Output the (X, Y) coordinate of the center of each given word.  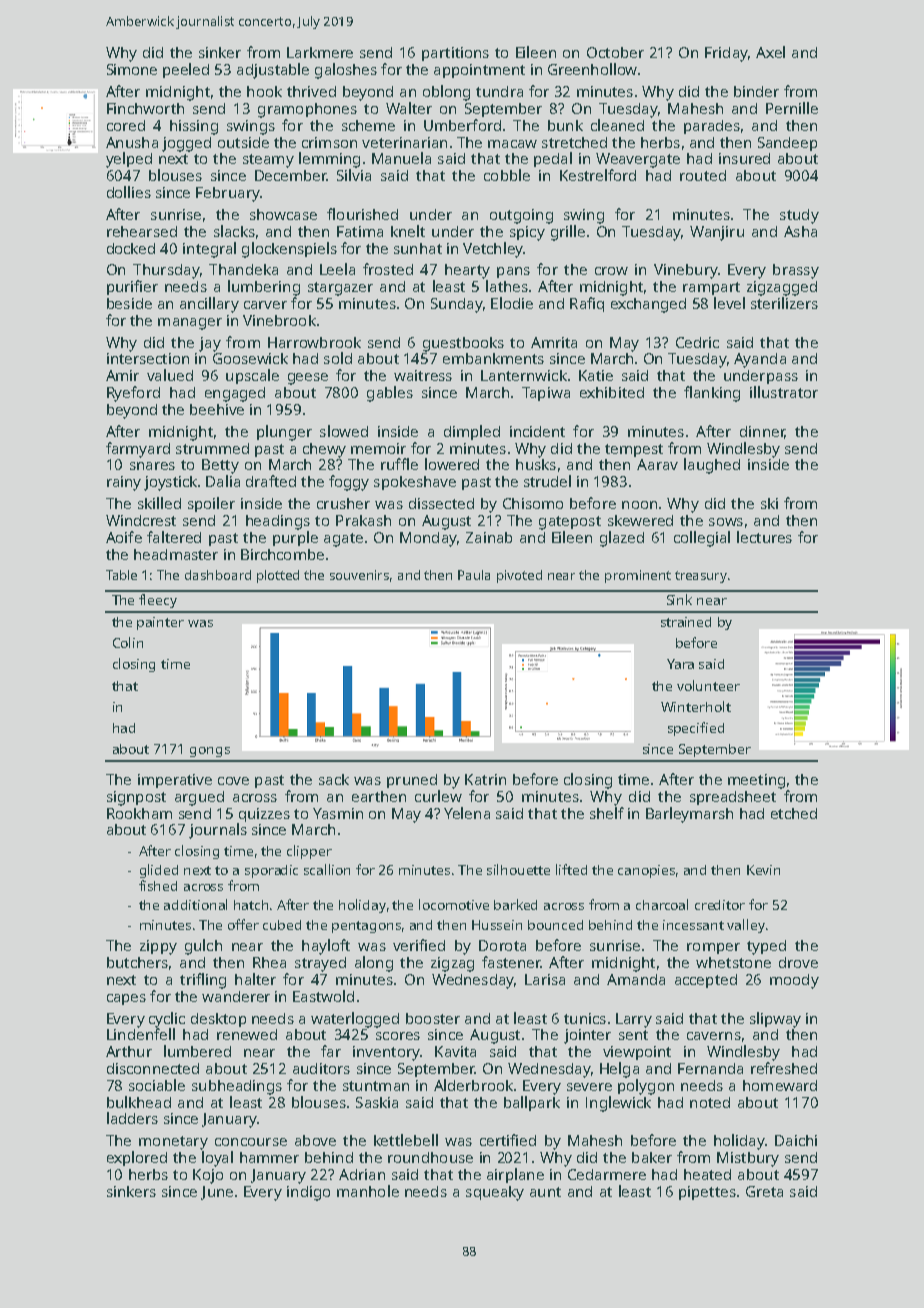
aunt (545, 1192)
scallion (327, 869)
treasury (701, 577)
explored (137, 1158)
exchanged (648, 305)
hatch (251, 905)
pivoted (519, 576)
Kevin (763, 870)
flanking (712, 394)
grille (568, 233)
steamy (268, 161)
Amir (122, 375)
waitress (423, 375)
